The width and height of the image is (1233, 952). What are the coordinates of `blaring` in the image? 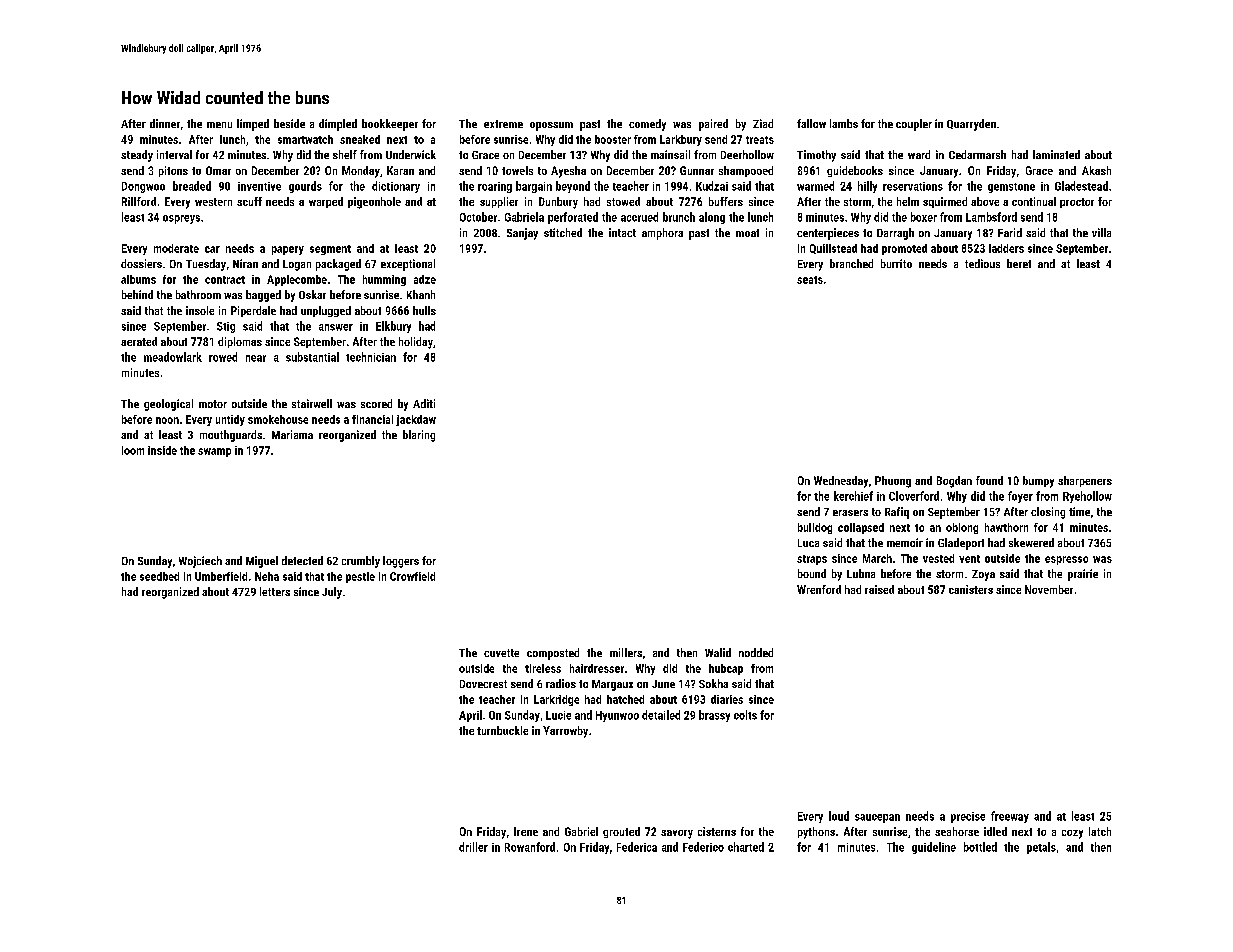 It's located at (419, 436).
